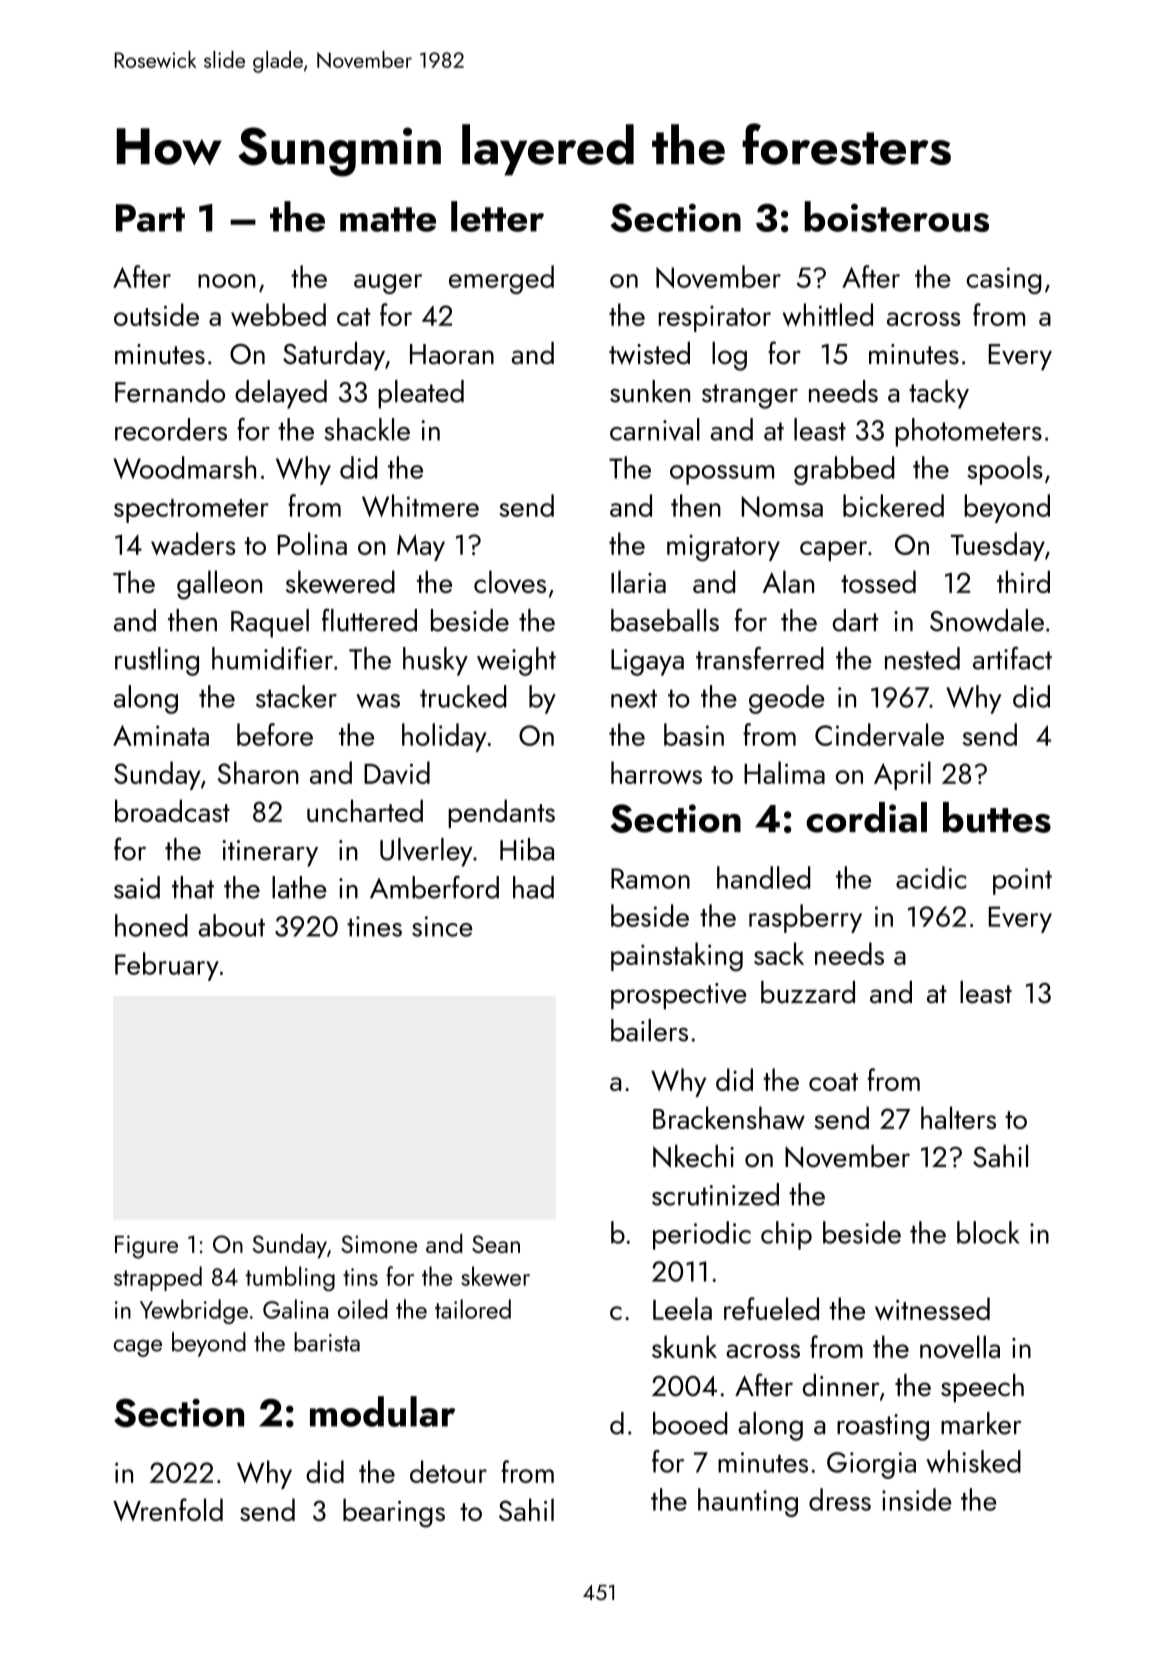  Describe the element at coordinates (146, 1247) in the screenshot. I see `Figure` at that location.
